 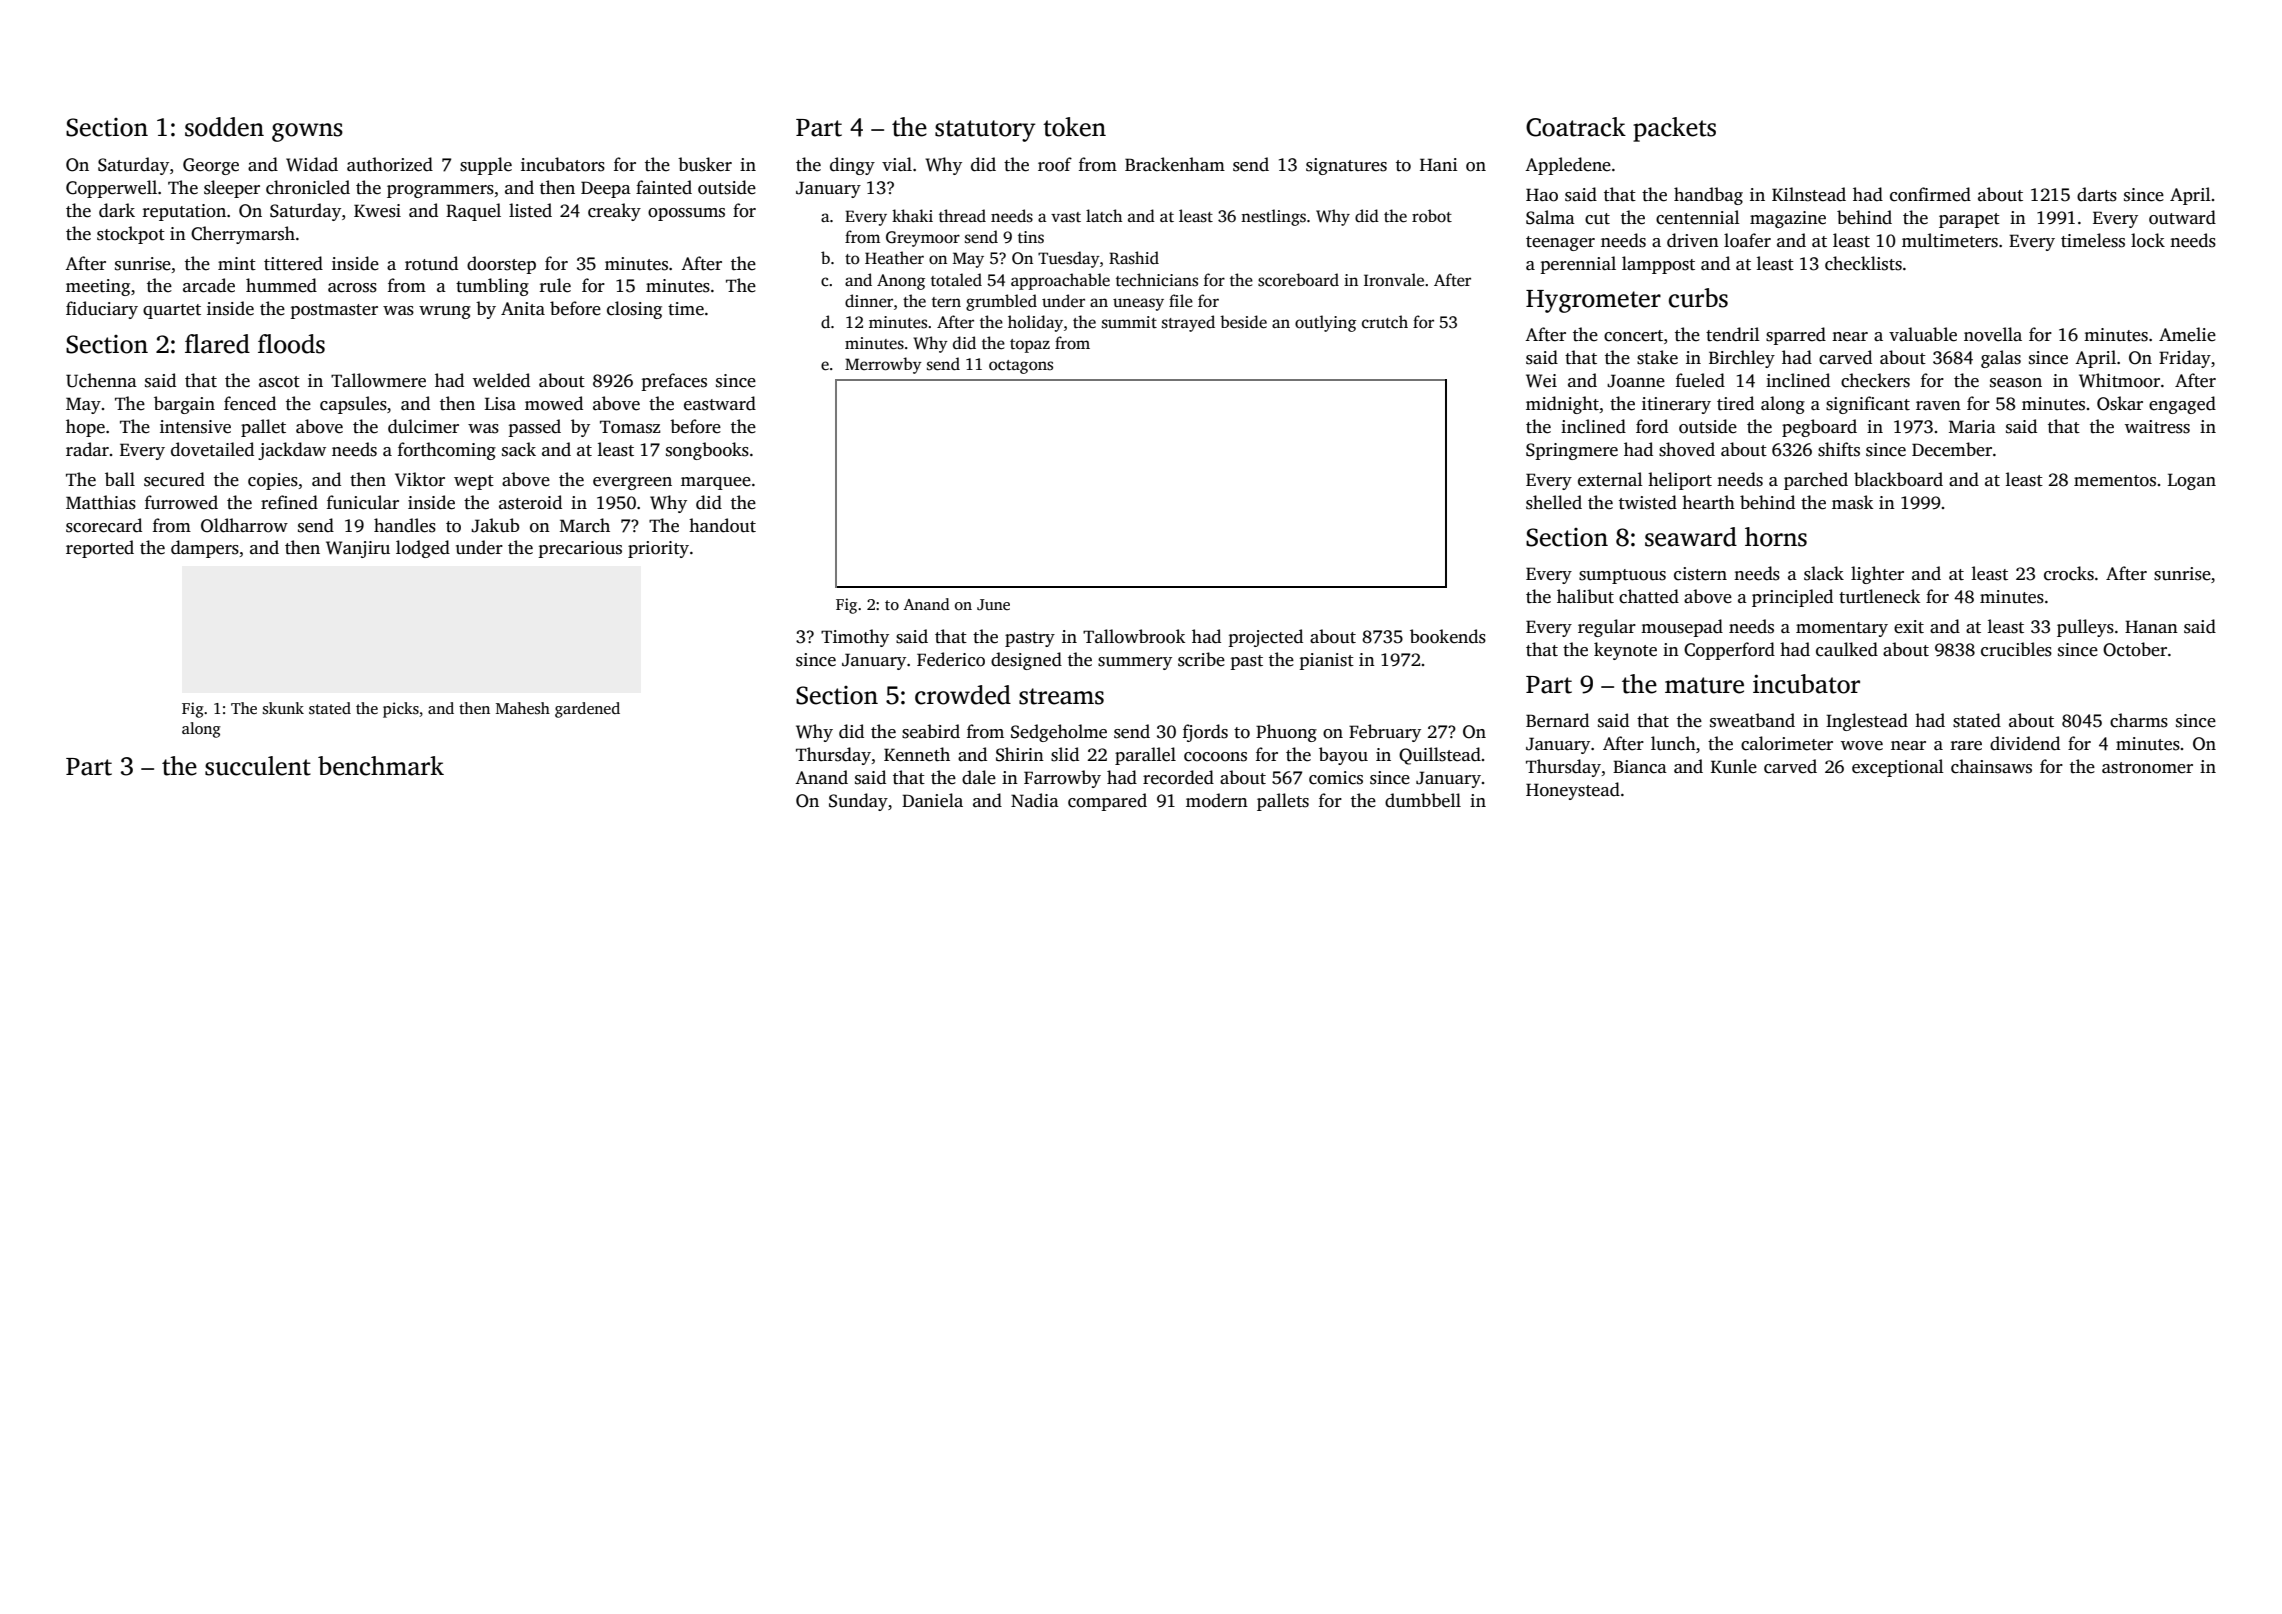 I want to click on Coatrack, so click(x=1576, y=127).
